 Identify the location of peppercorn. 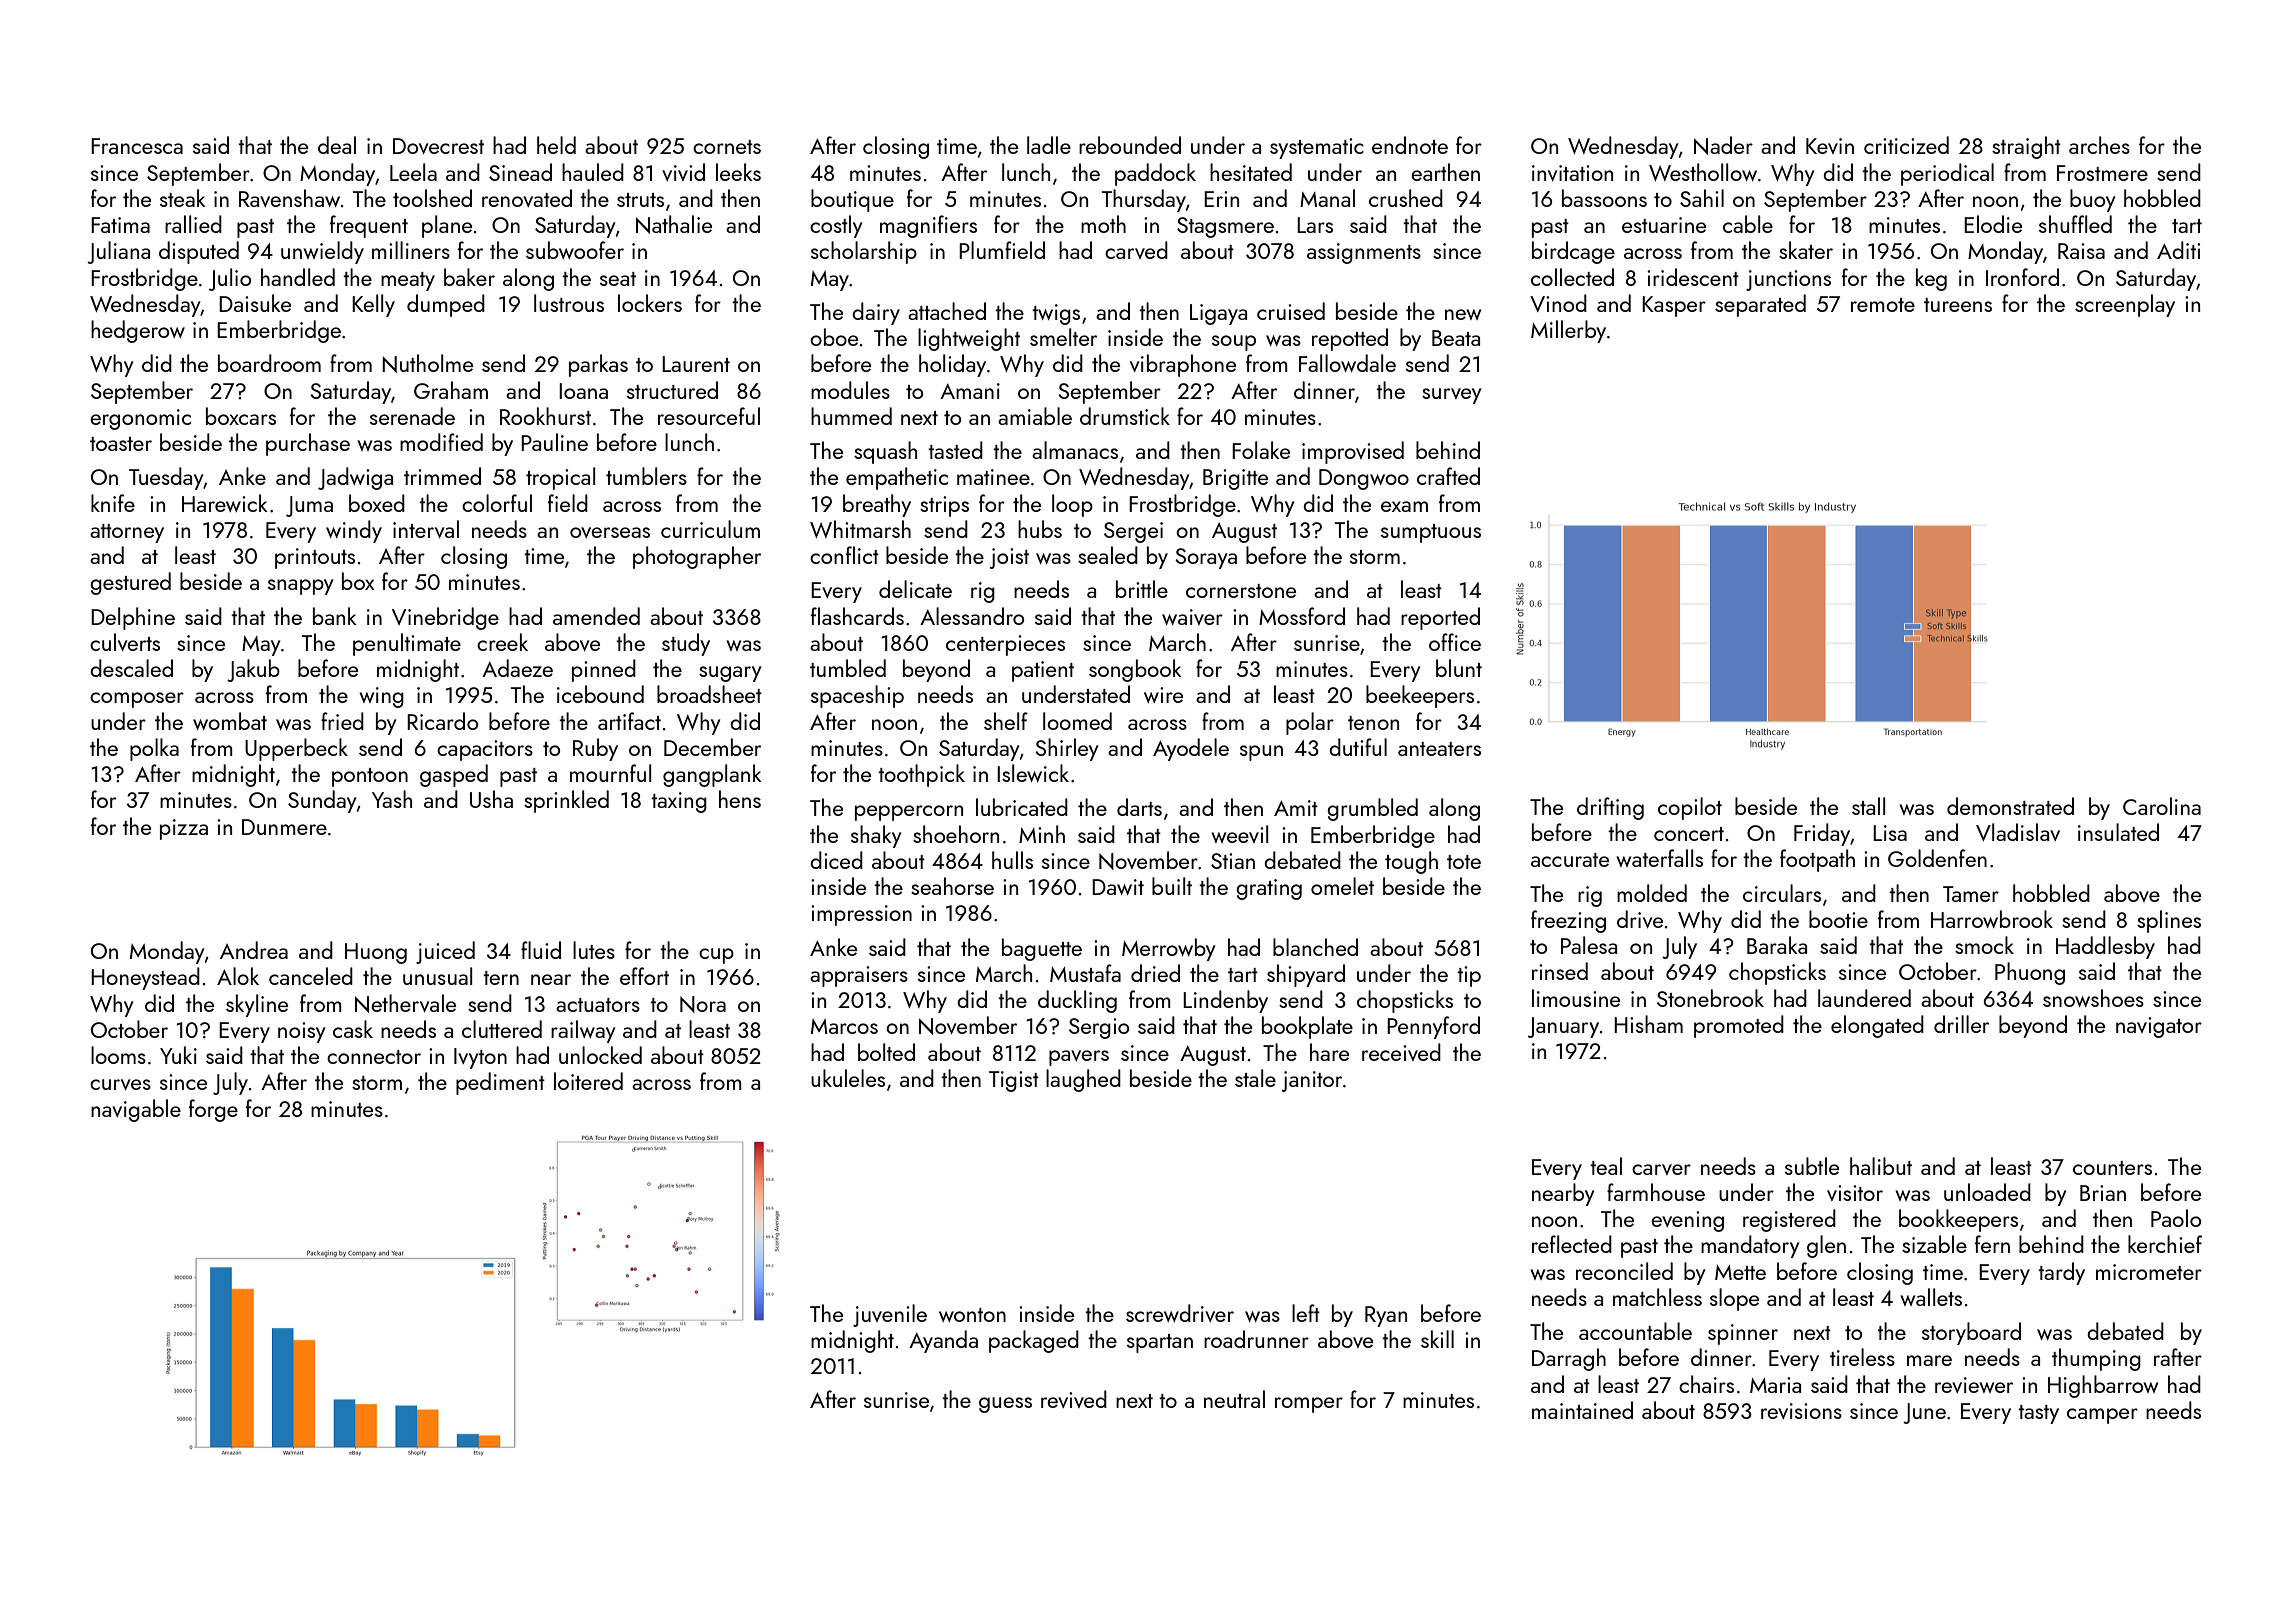
(909, 813).
